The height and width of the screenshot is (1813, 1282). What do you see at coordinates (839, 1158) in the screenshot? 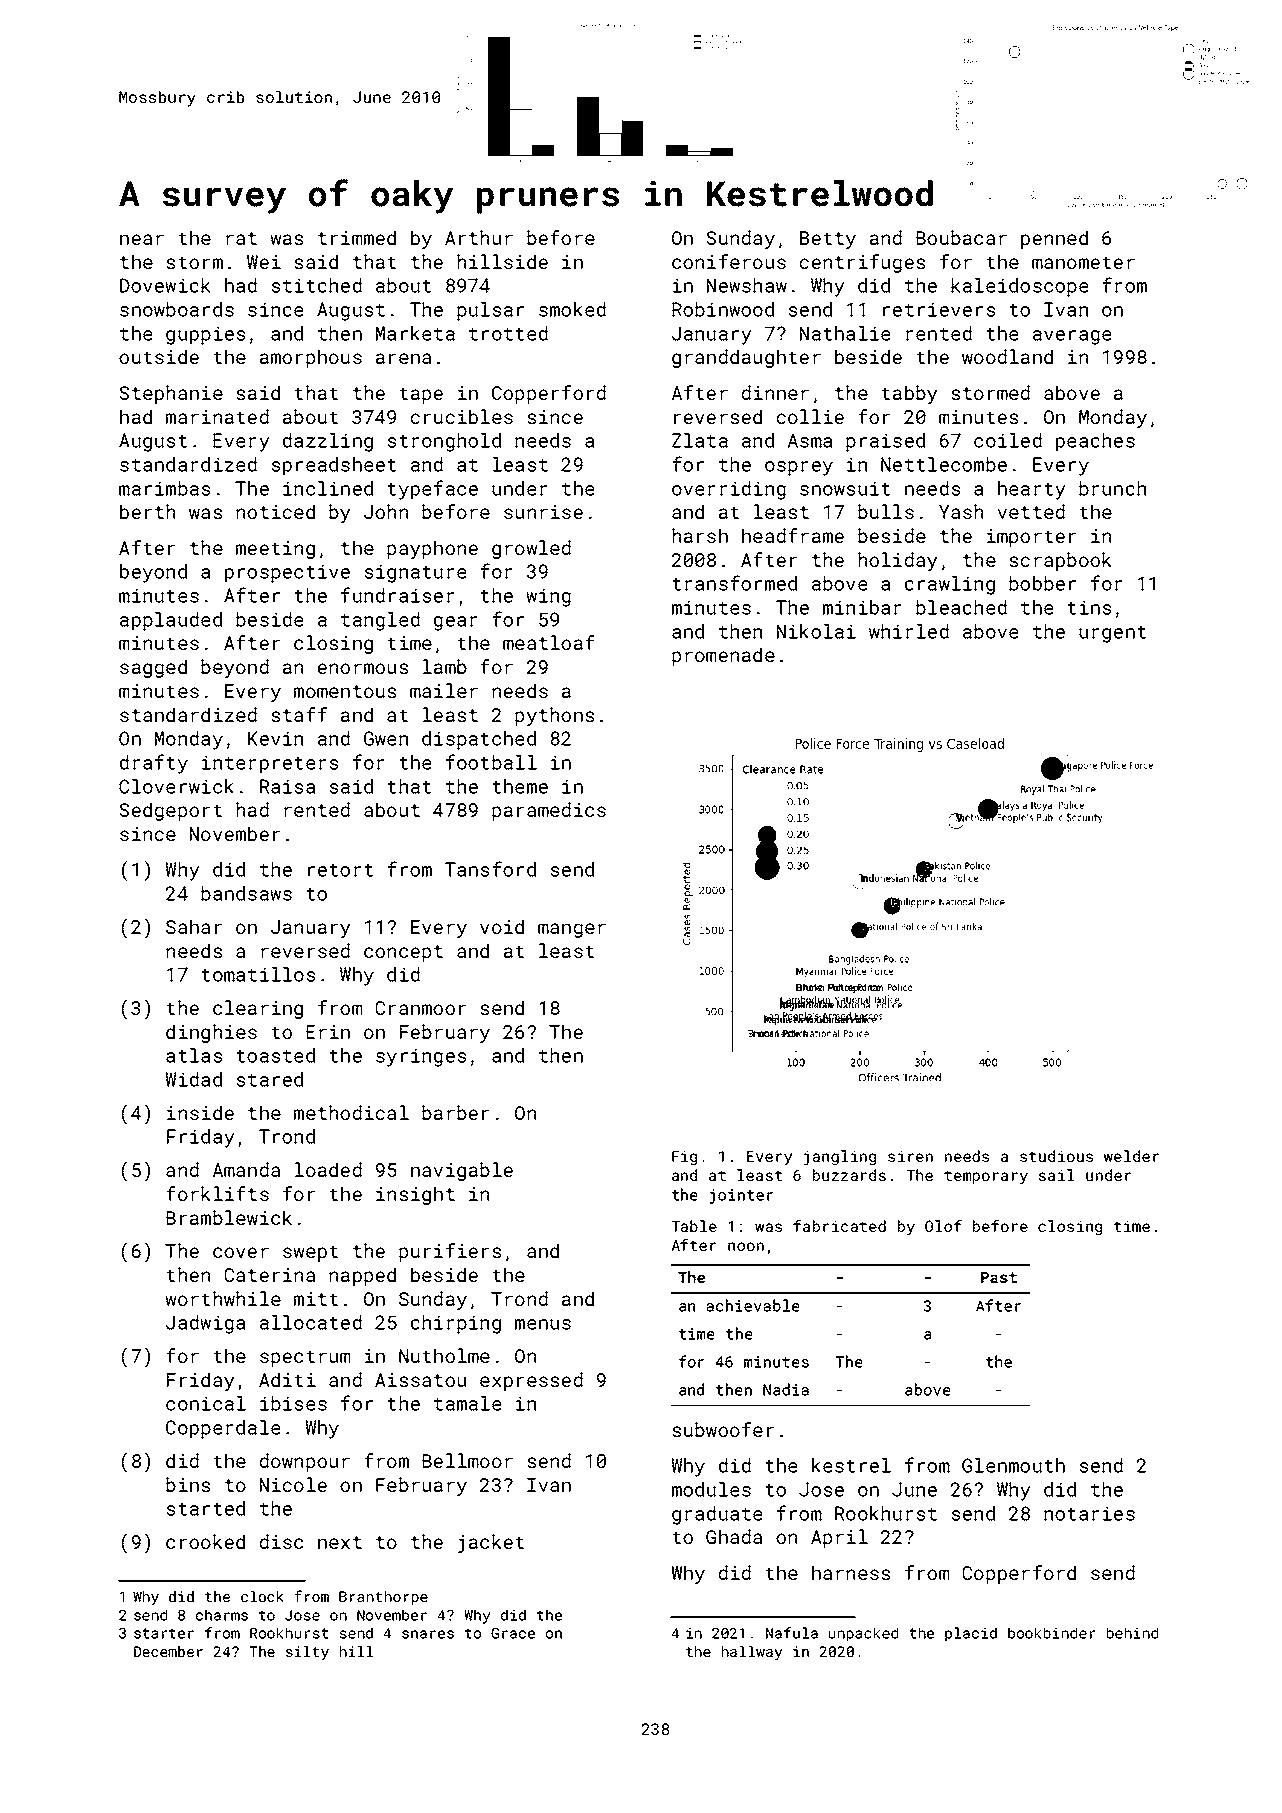
I see `jangling` at bounding box center [839, 1158].
